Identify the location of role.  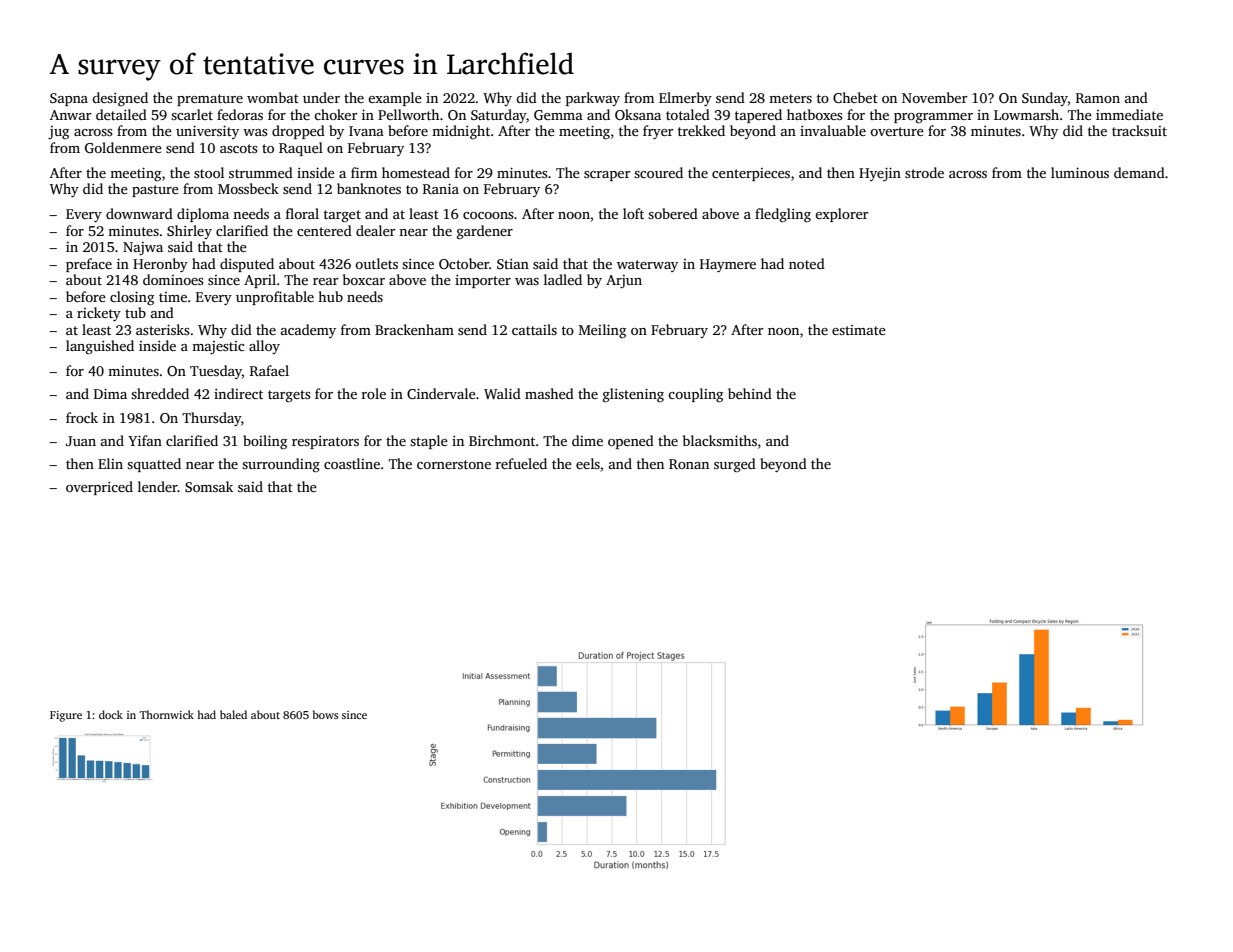
(374, 393).
